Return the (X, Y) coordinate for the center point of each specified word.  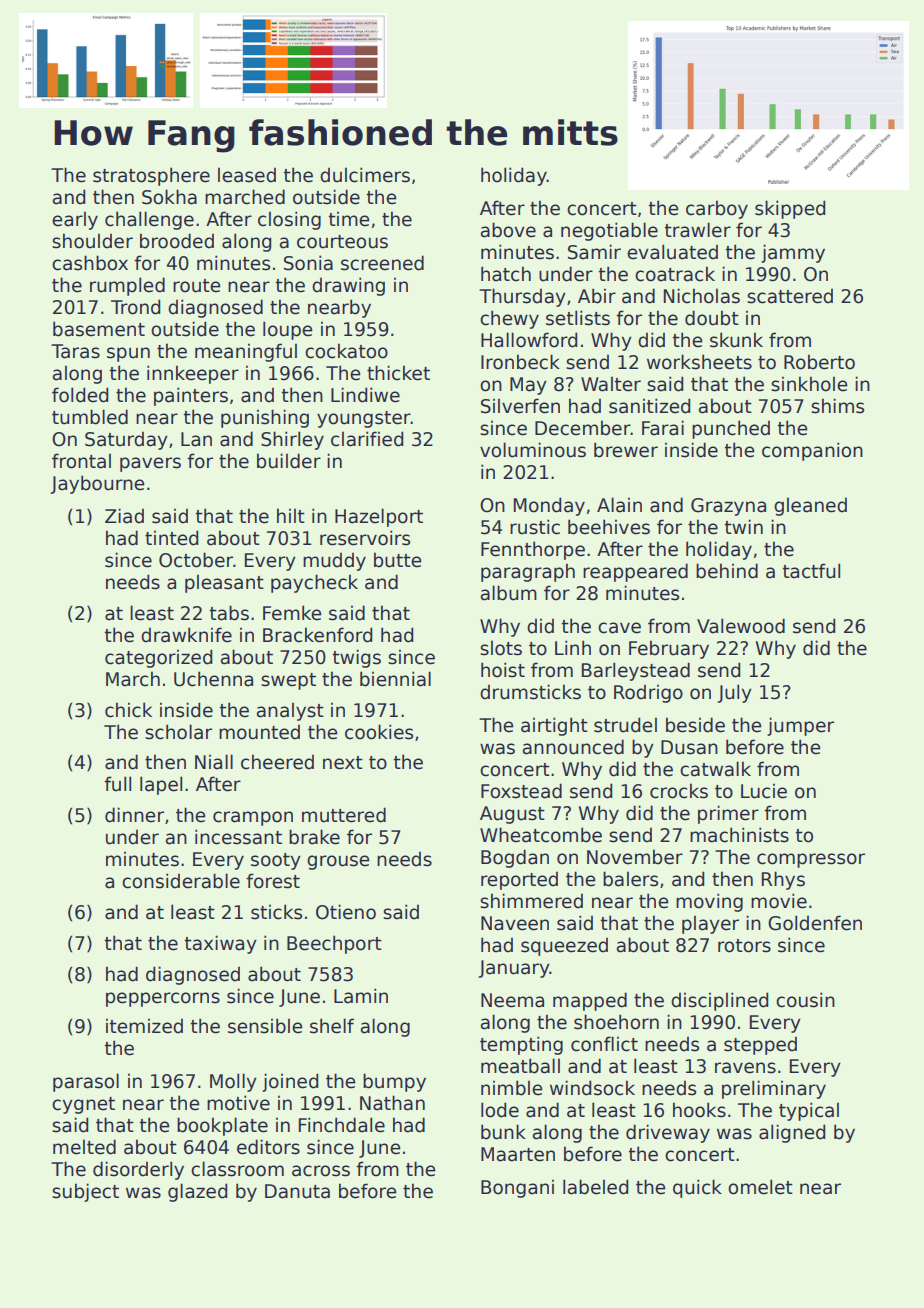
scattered (790, 296)
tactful (811, 571)
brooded (177, 241)
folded (80, 395)
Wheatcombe (541, 835)
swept (288, 681)
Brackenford (318, 635)
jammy (793, 253)
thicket (398, 373)
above (508, 230)
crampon (253, 818)
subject (85, 1192)
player (710, 924)
